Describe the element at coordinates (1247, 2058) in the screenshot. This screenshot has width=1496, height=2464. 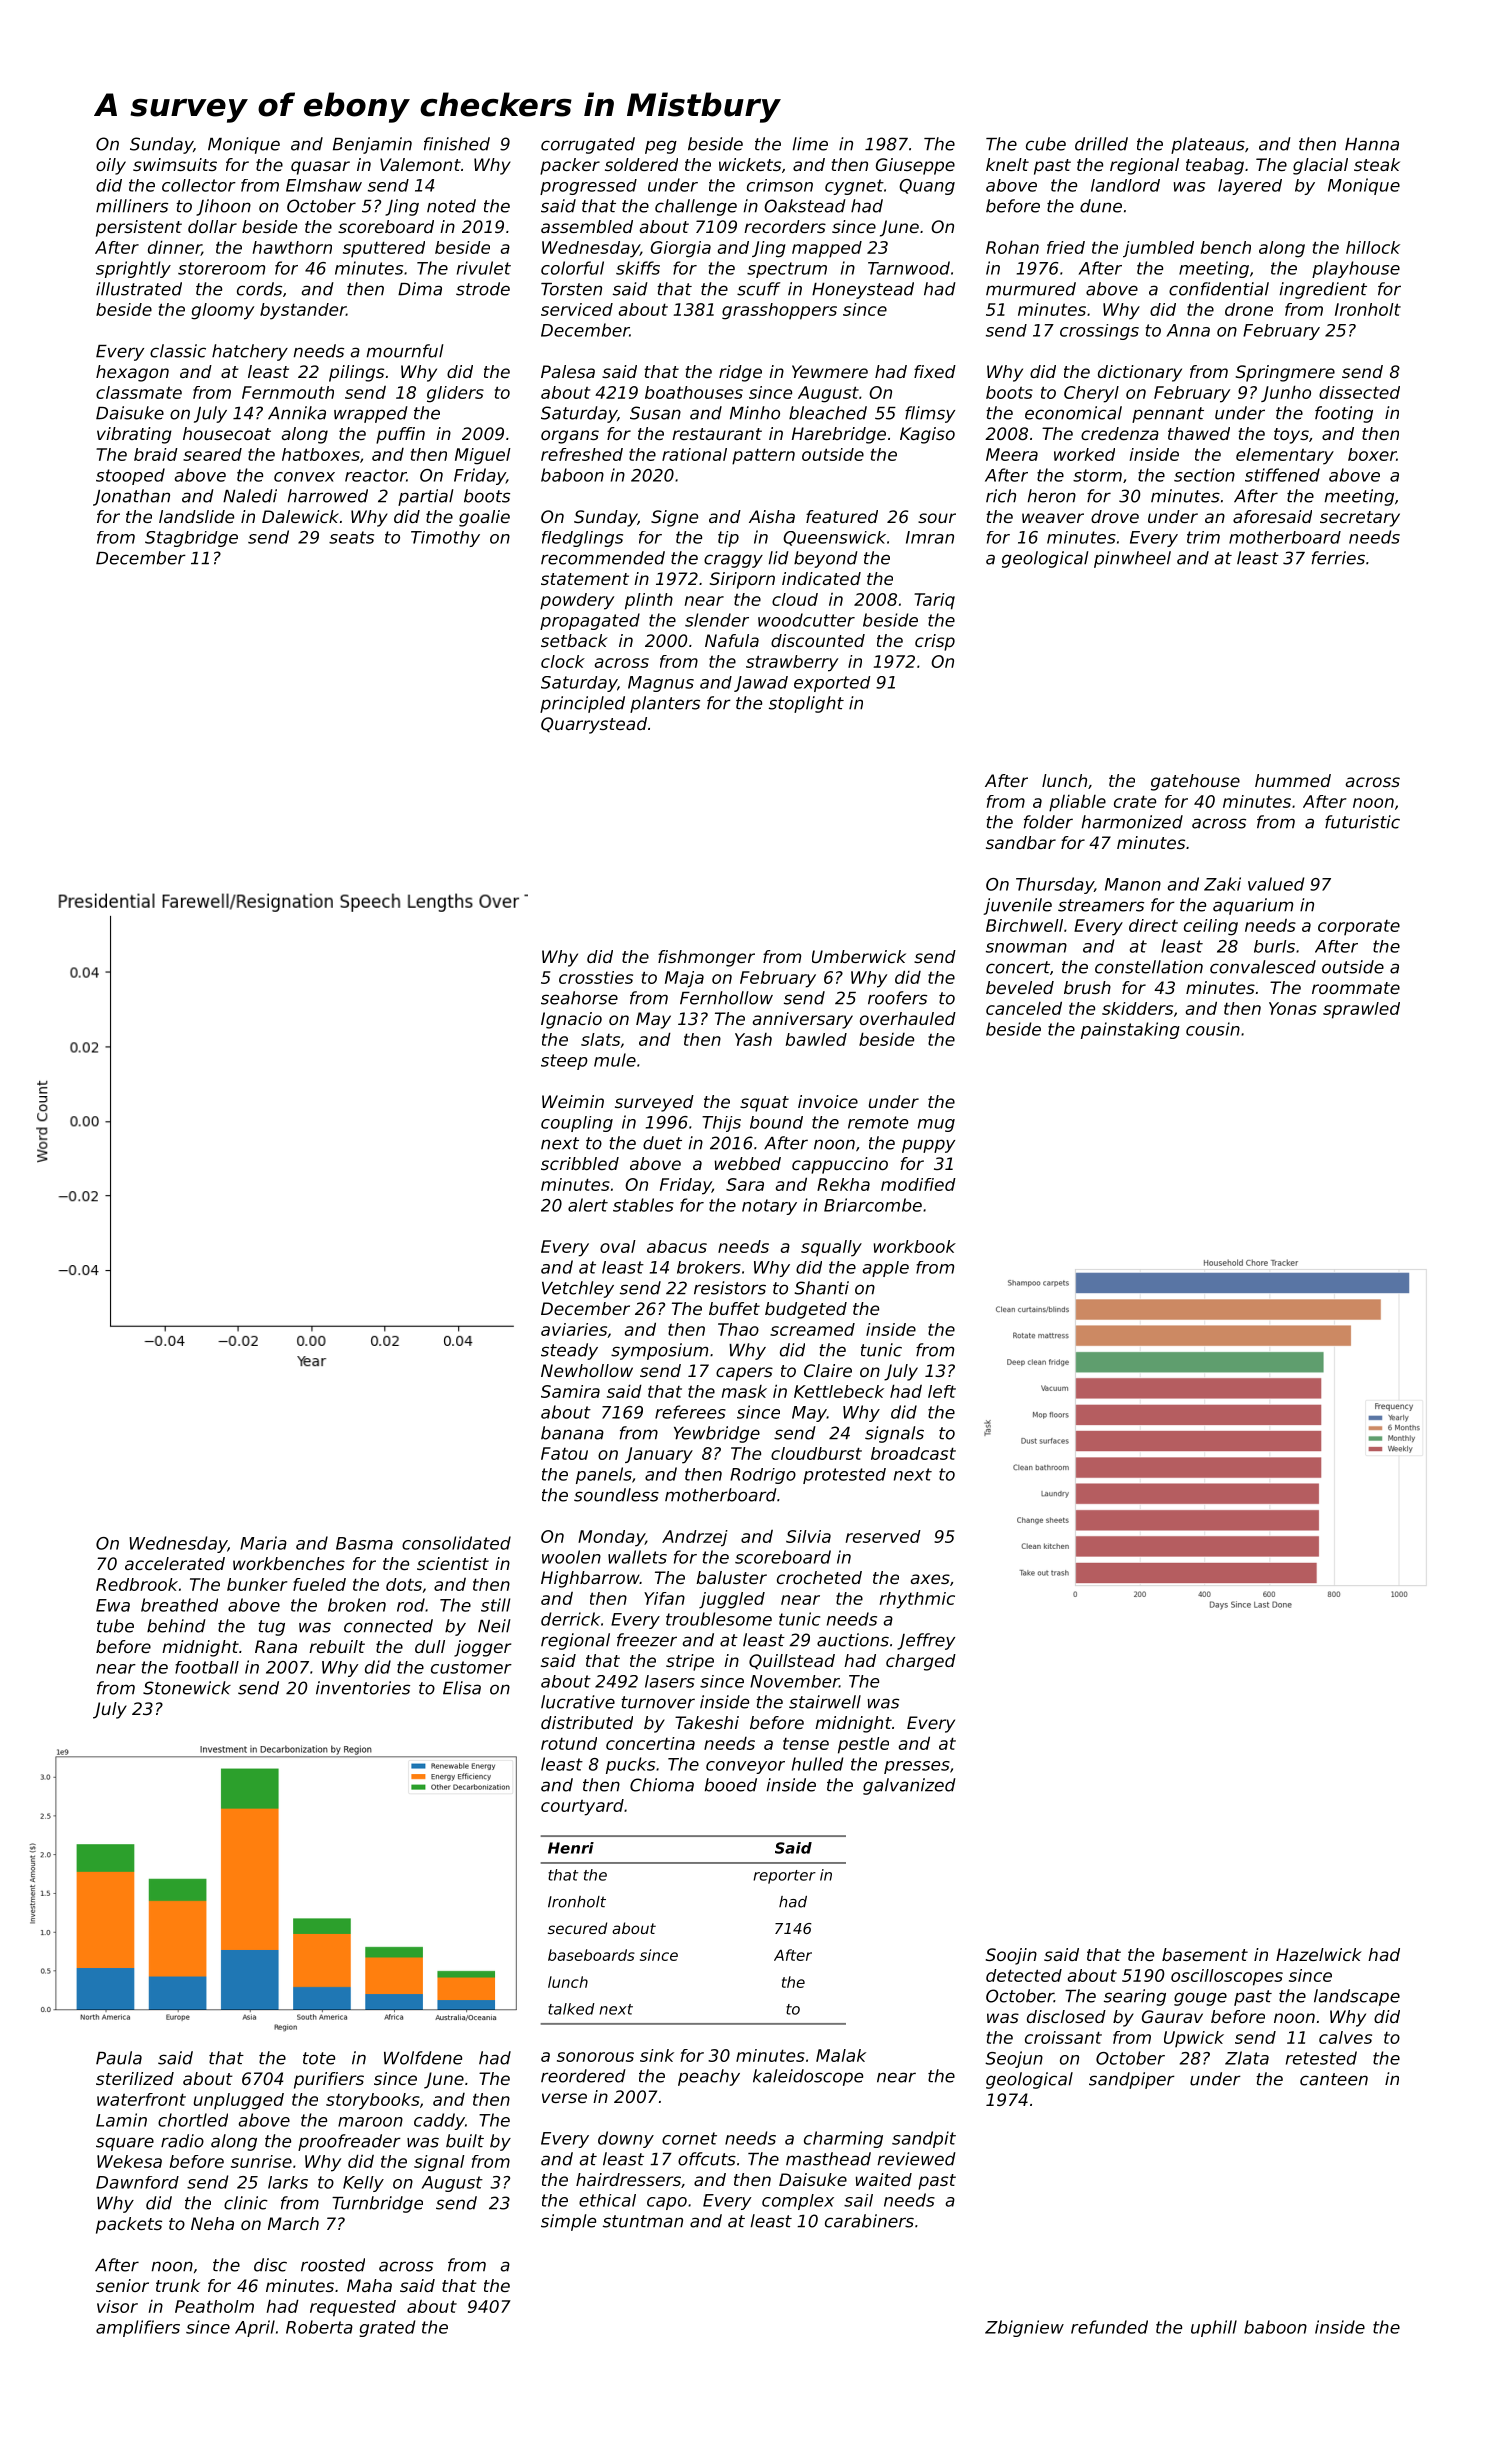
I see `Zlata` at that location.
